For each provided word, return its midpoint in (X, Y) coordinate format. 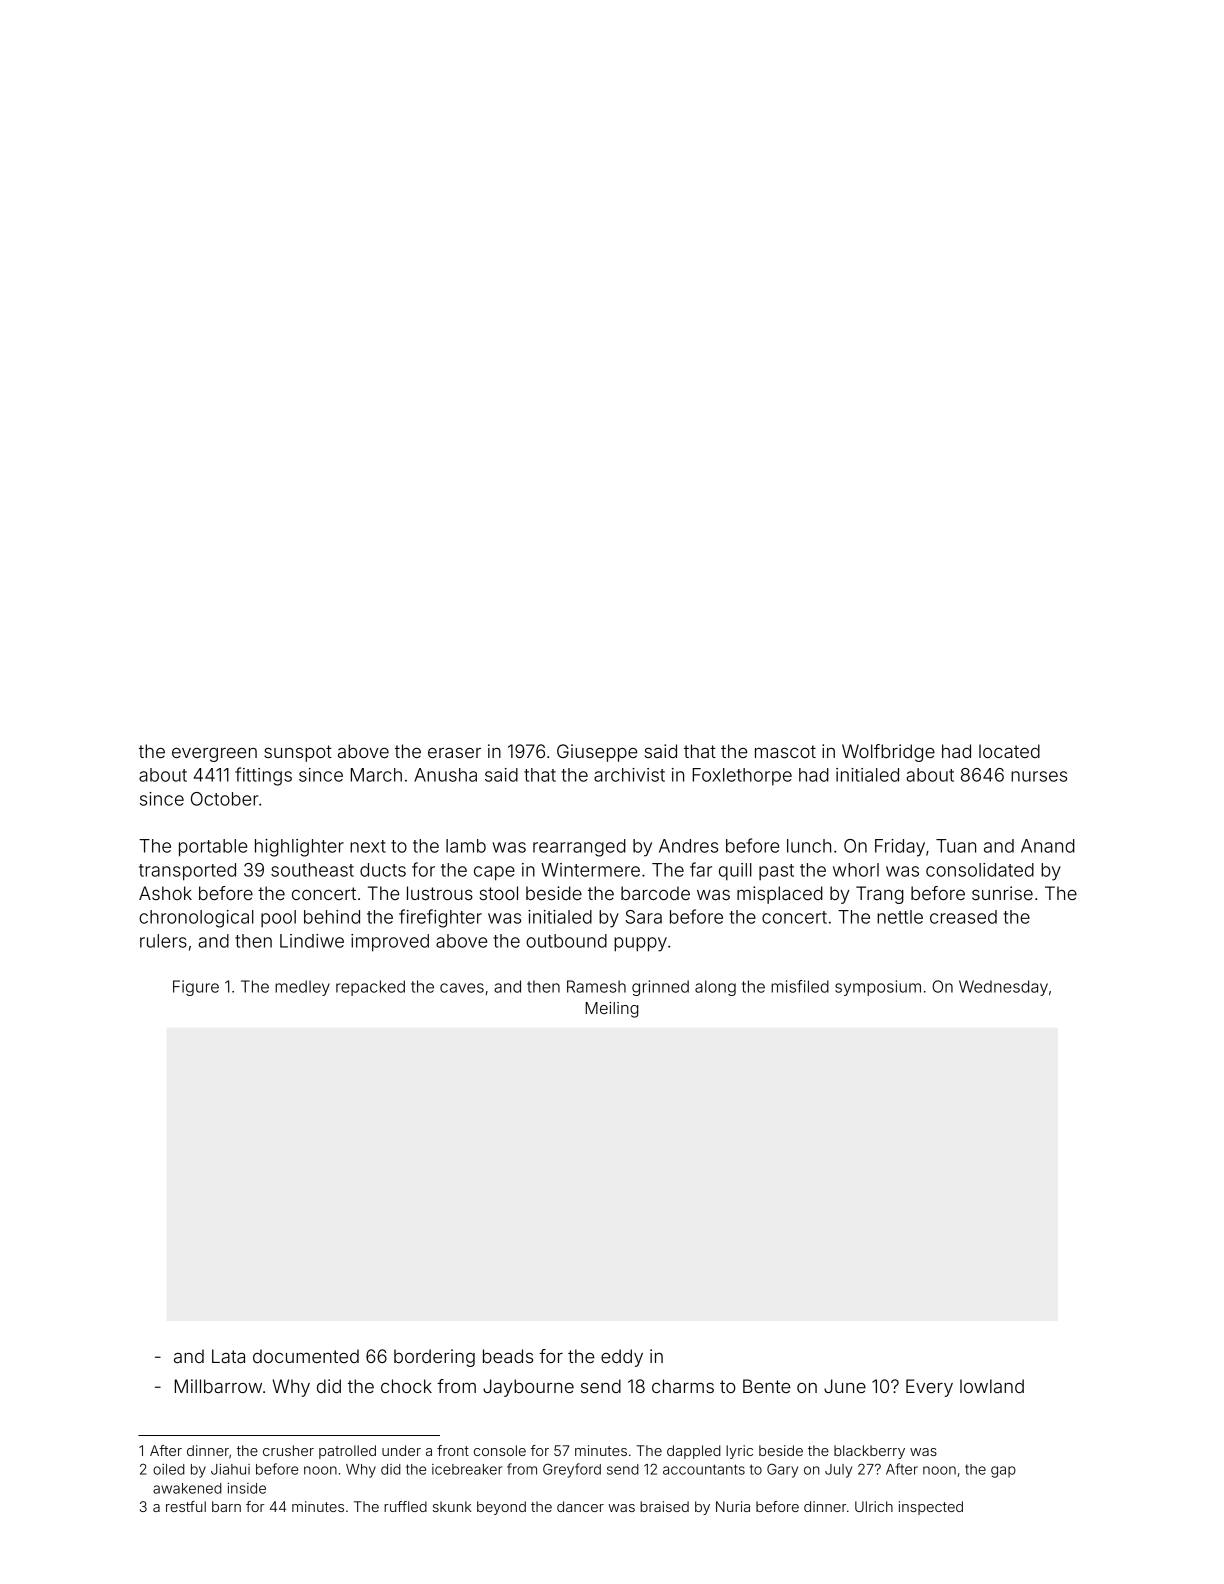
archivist (629, 775)
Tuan (956, 846)
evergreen (214, 755)
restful (186, 1506)
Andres (688, 846)
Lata (228, 1356)
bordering (434, 1358)
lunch (809, 846)
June (845, 1386)
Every (929, 1388)
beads (508, 1356)
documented (306, 1356)
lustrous (440, 893)
